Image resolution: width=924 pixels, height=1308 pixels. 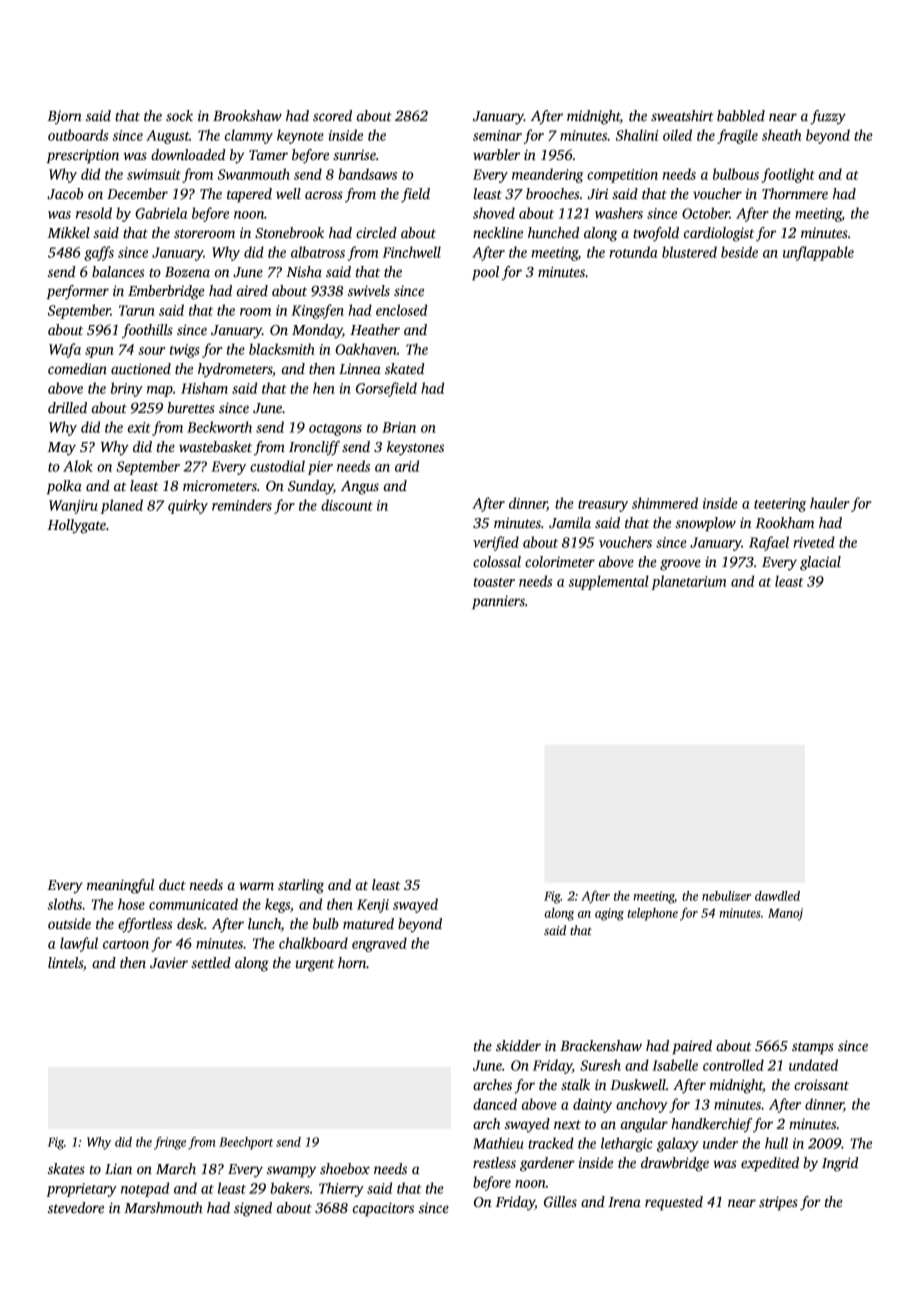 What do you see at coordinates (778, 1203) in the screenshot?
I see `stripes` at bounding box center [778, 1203].
